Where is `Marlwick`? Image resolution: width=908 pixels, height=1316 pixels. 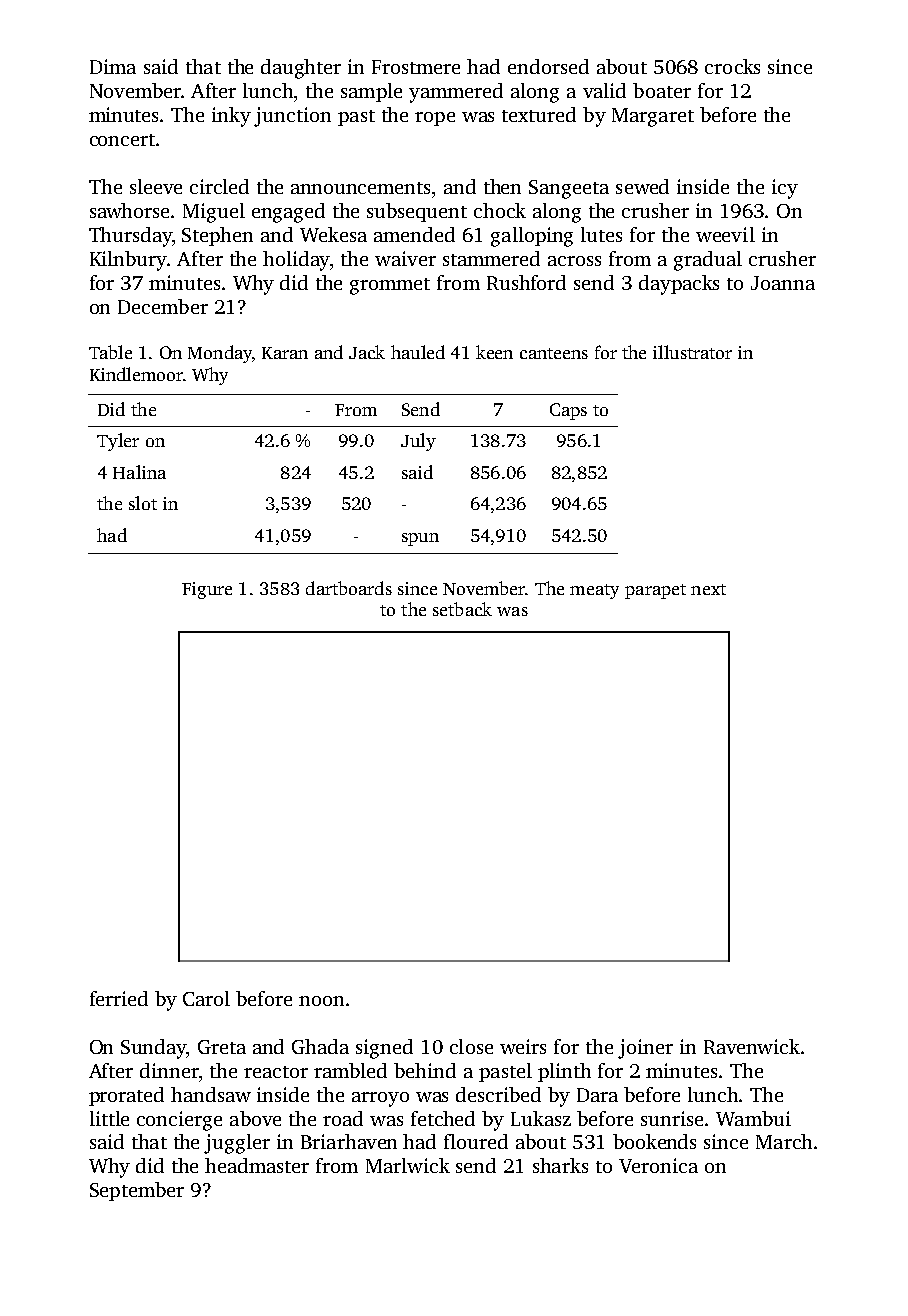 Marlwick is located at coordinates (408, 1165).
